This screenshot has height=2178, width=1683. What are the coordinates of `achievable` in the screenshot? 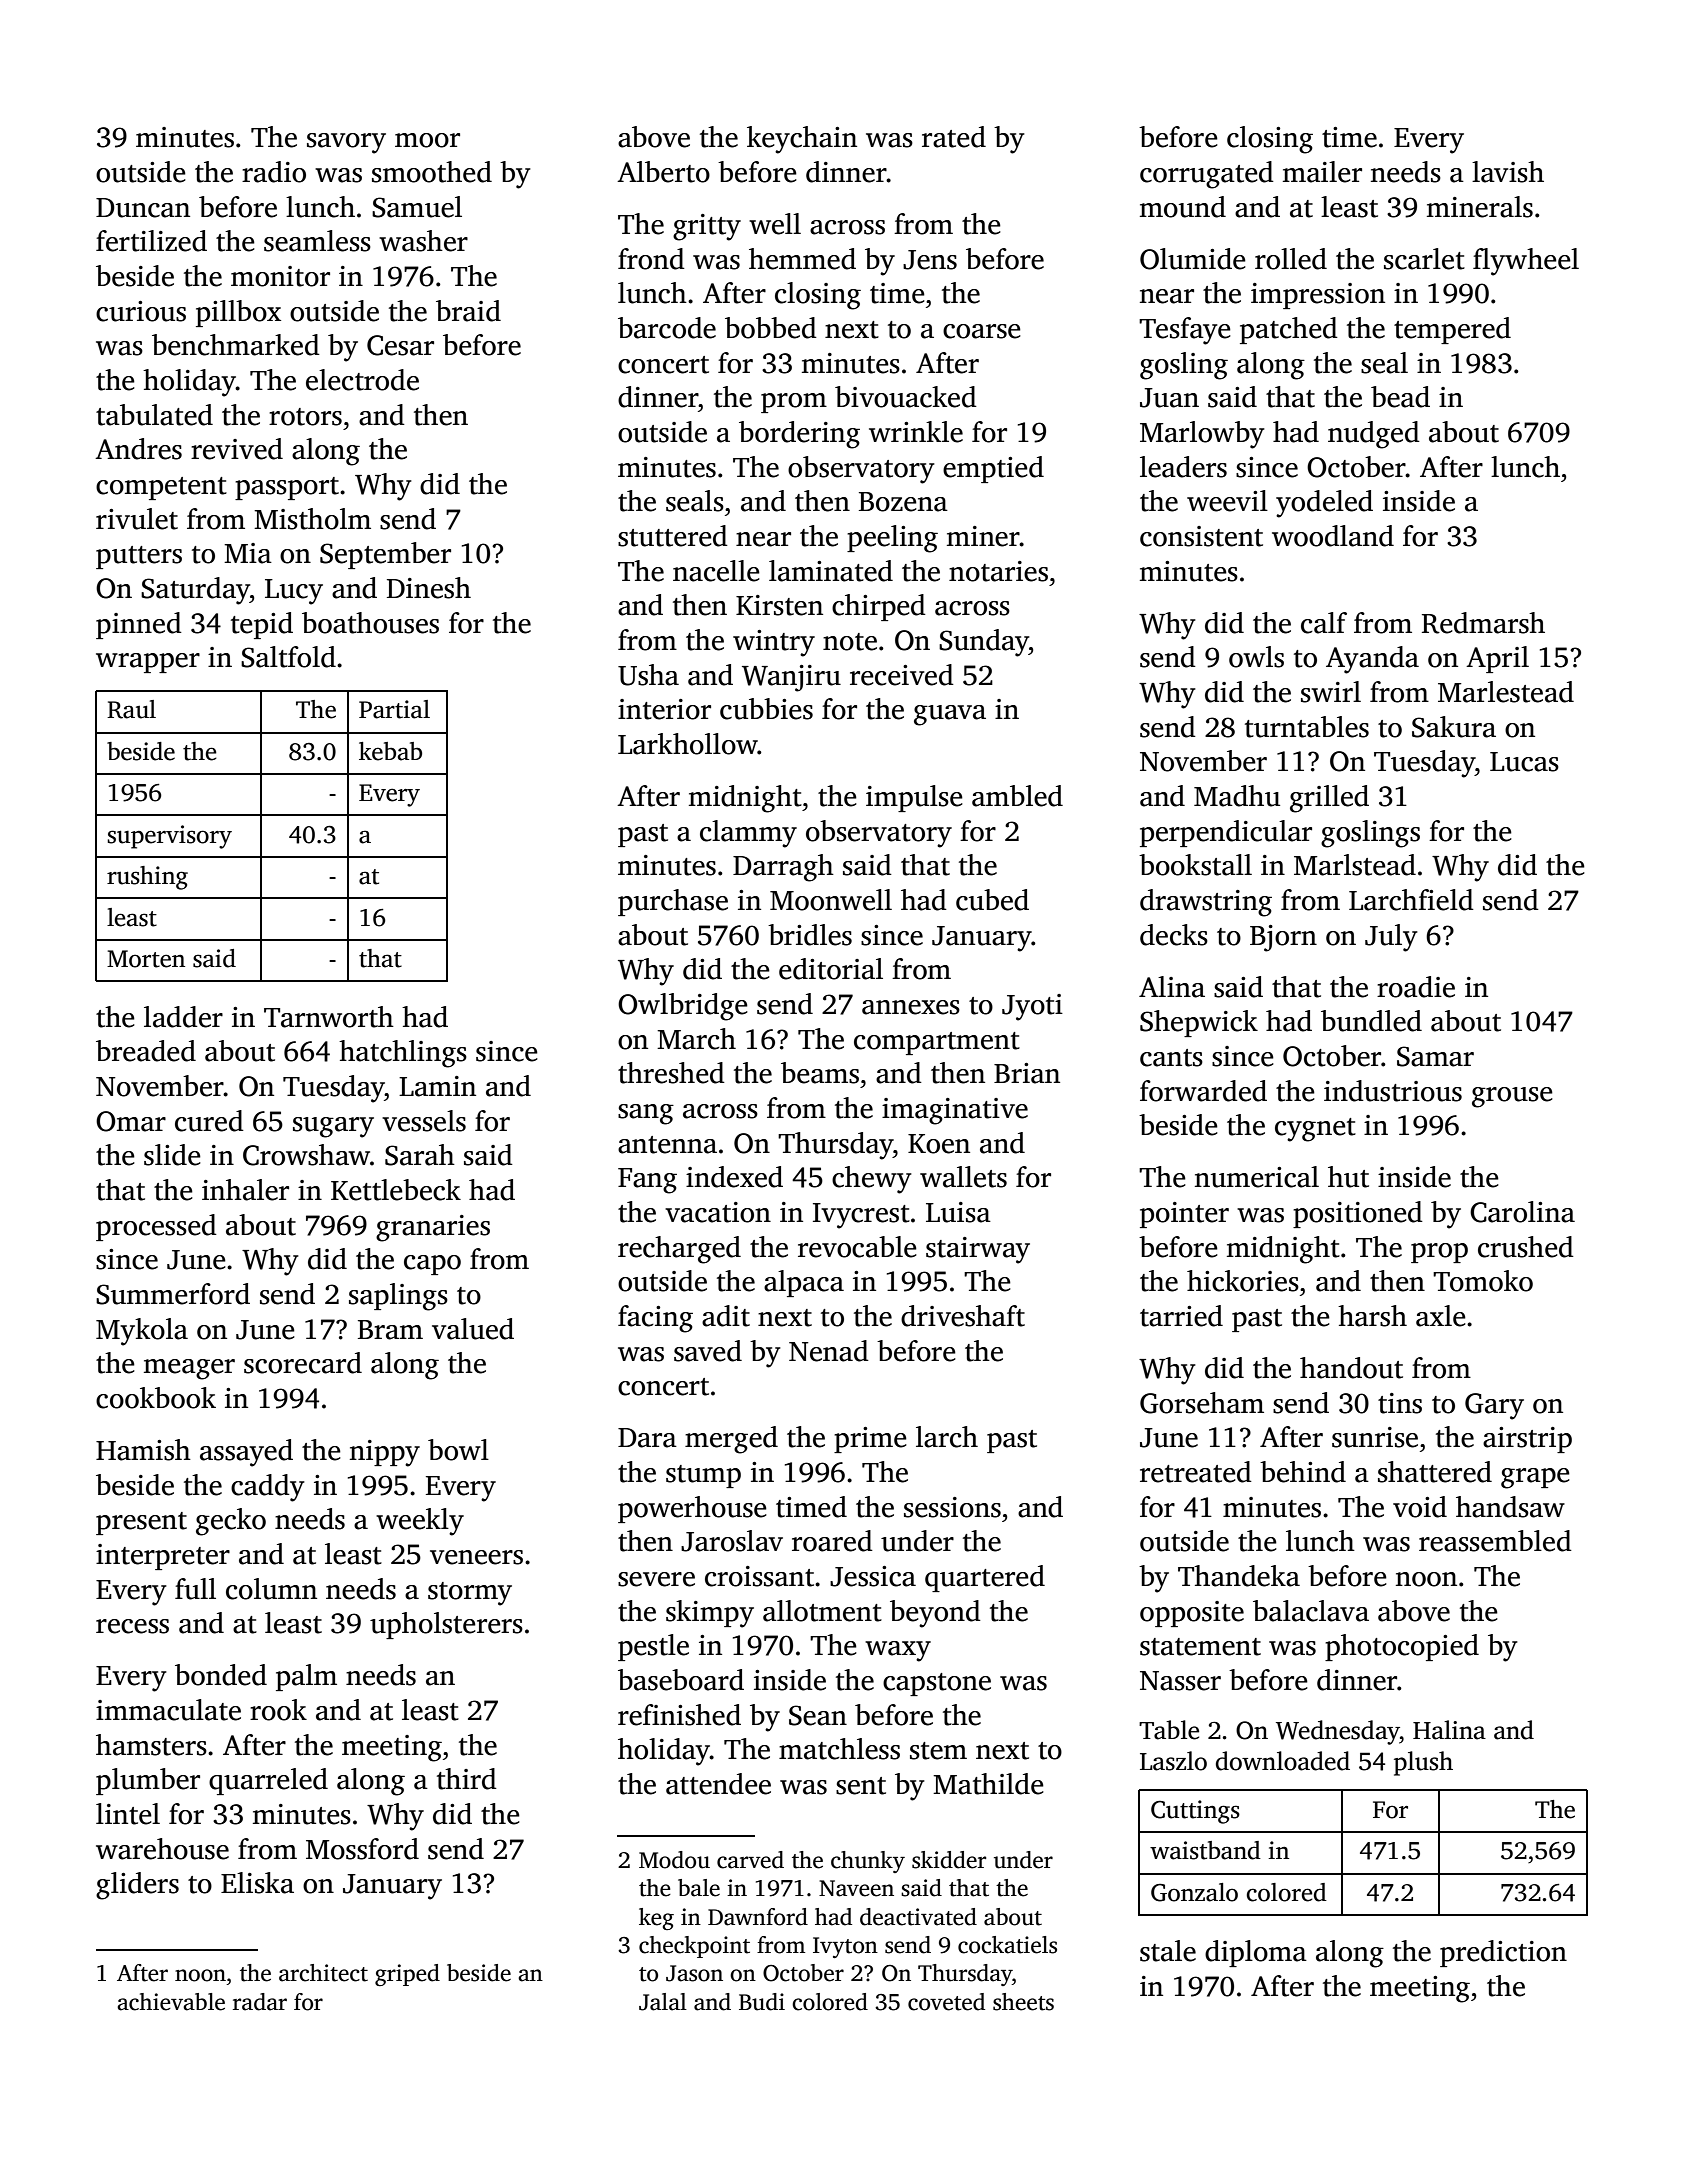 It's located at (171, 2002).
